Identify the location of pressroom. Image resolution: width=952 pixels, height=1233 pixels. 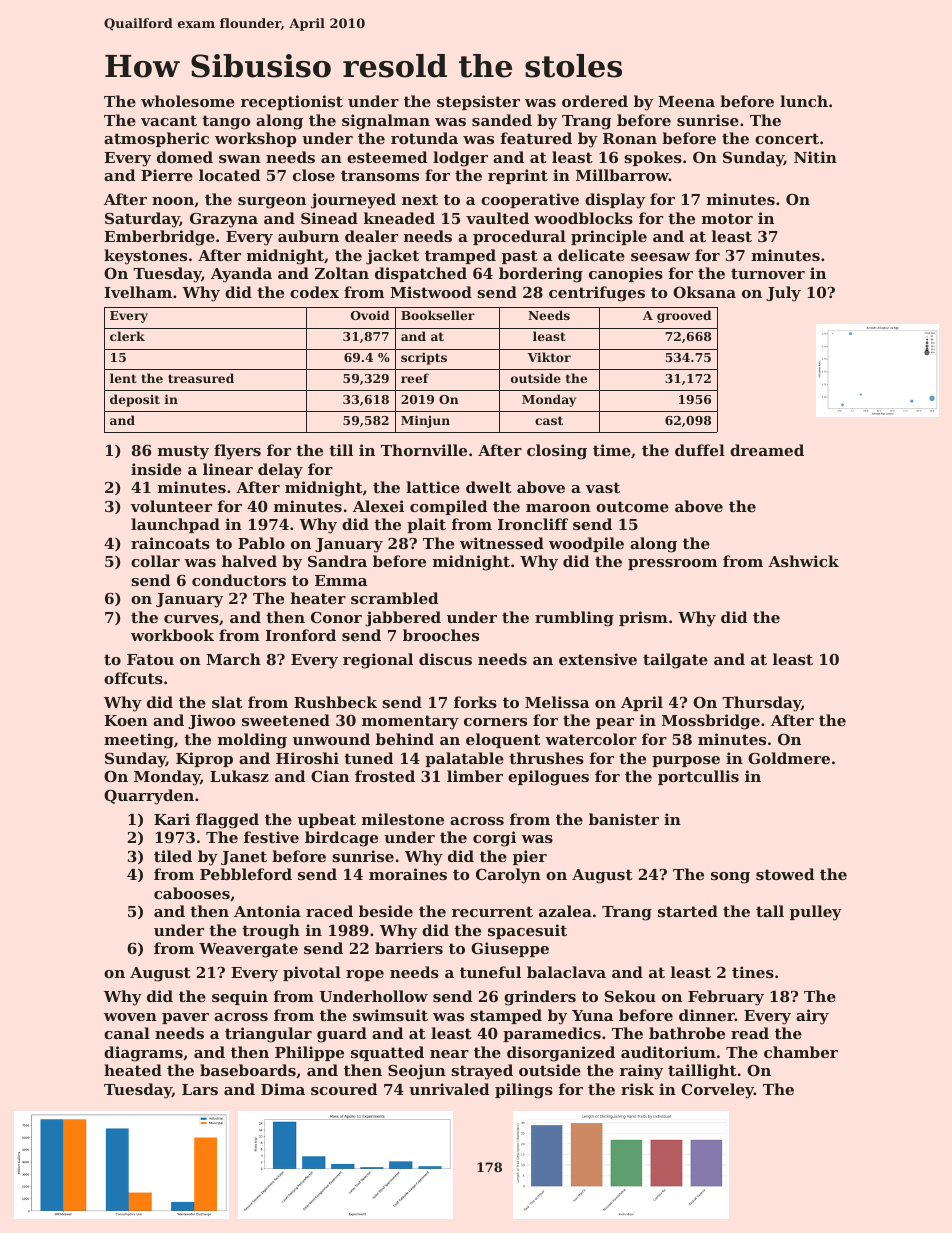
(672, 564).
